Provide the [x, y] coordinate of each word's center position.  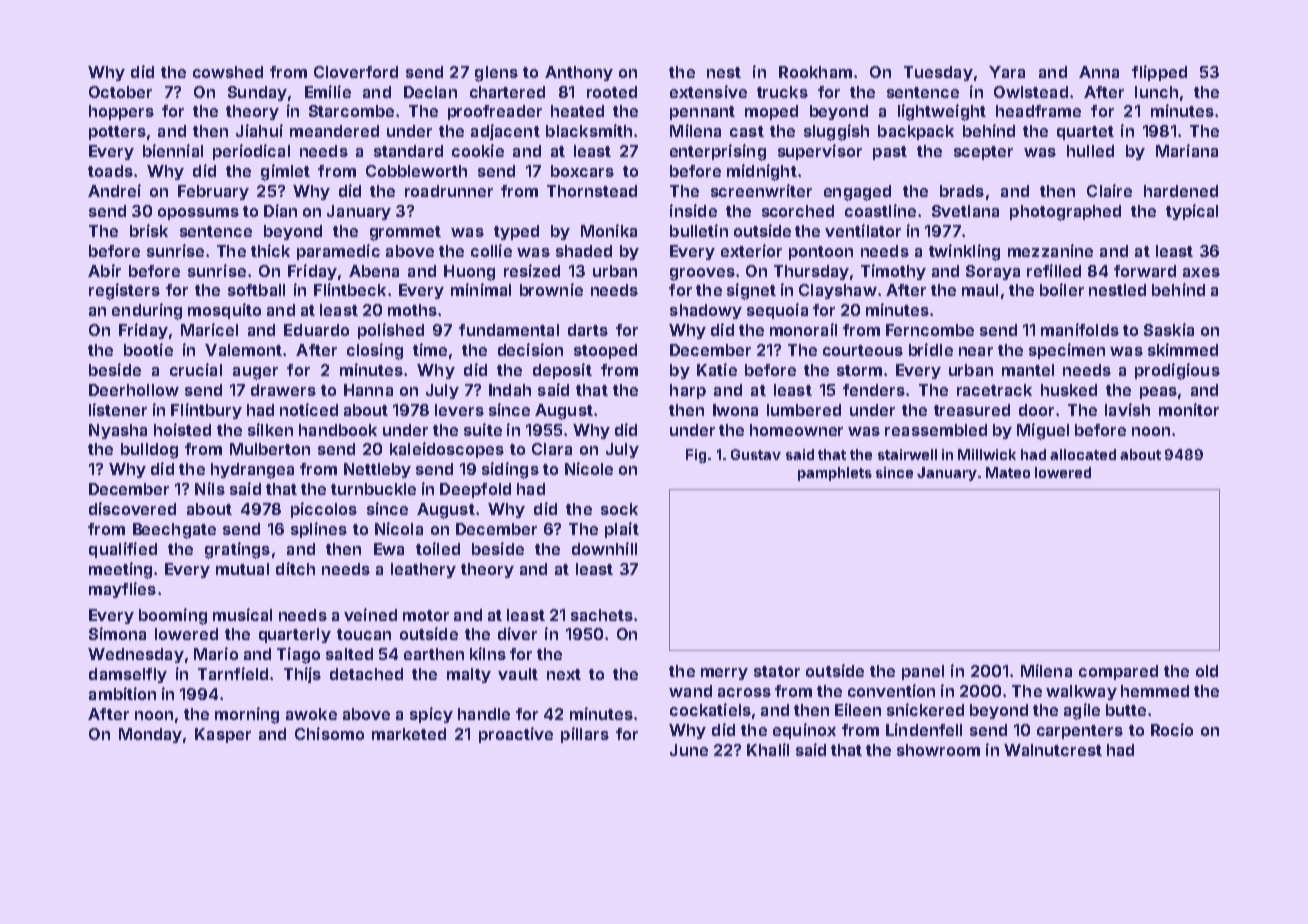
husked [1069, 390]
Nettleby [377, 470]
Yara [1007, 72]
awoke [311, 714]
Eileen [858, 709]
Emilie [328, 91]
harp [688, 391]
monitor [1189, 409]
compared [1118, 672]
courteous [863, 350]
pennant [702, 113]
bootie [148, 349]
